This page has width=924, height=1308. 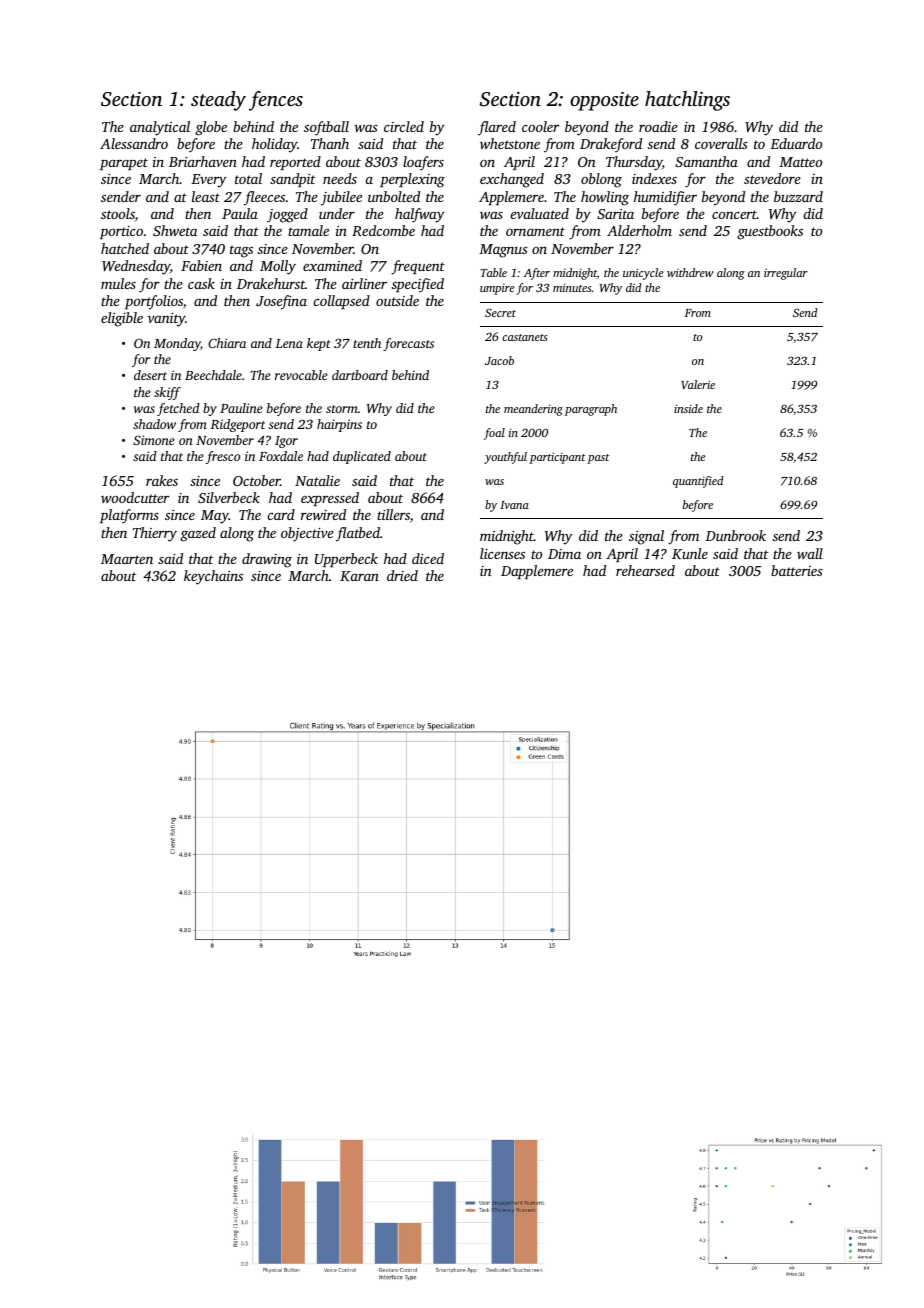 I want to click on vanity, so click(x=166, y=320).
